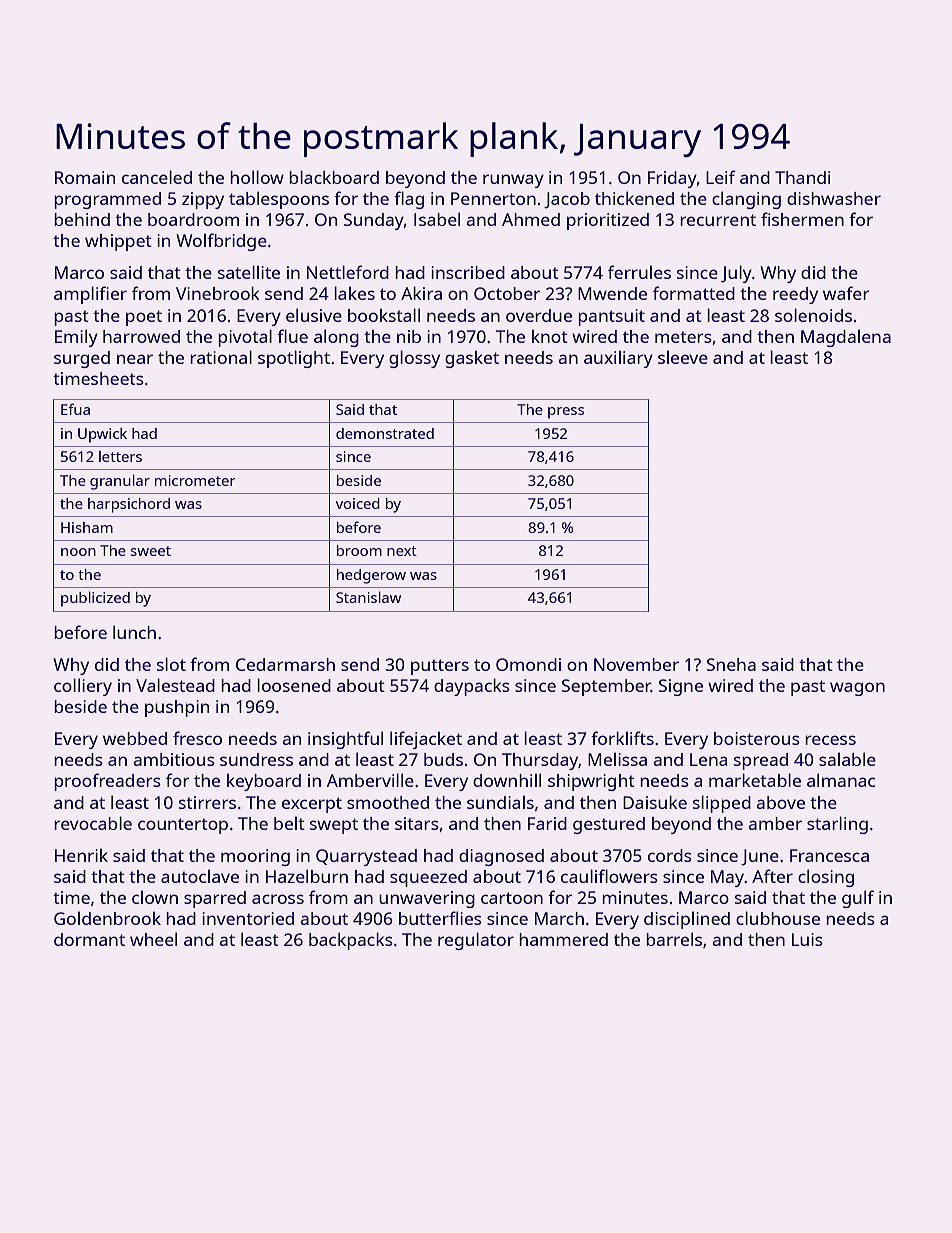 This screenshot has width=952, height=1233. What do you see at coordinates (120, 482) in the screenshot?
I see `granular` at bounding box center [120, 482].
